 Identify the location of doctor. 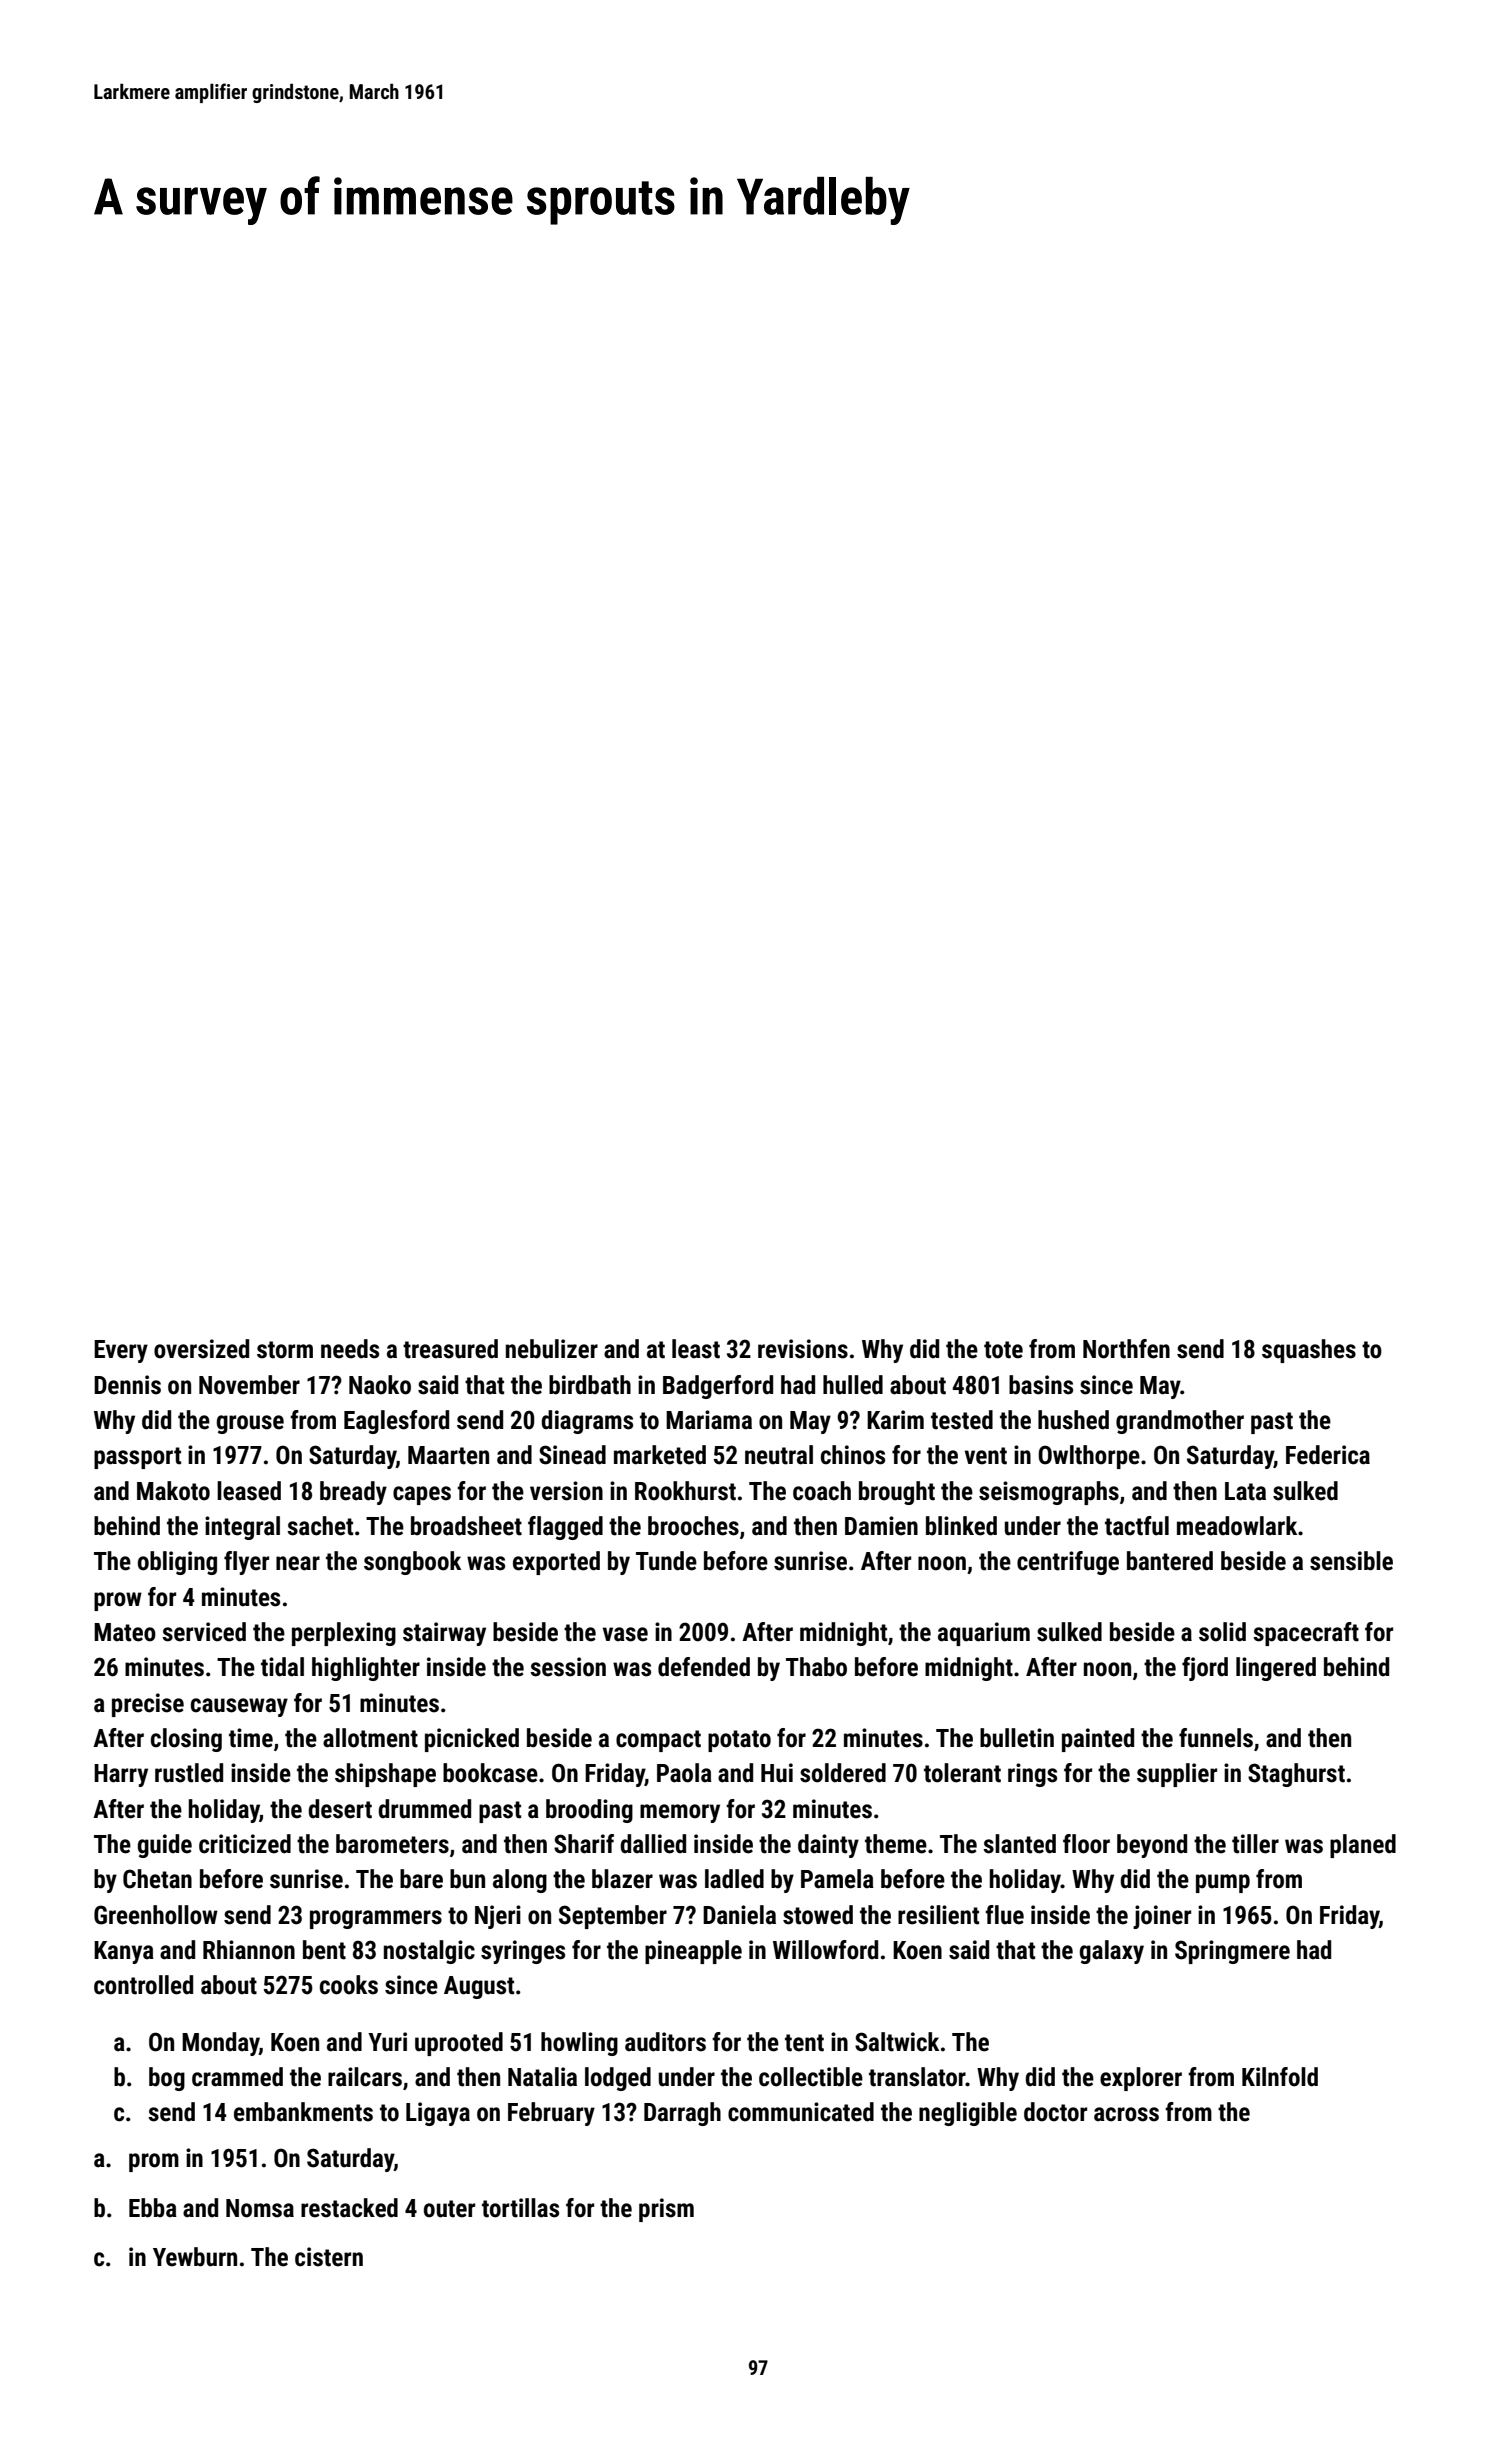
(1055, 2112).
